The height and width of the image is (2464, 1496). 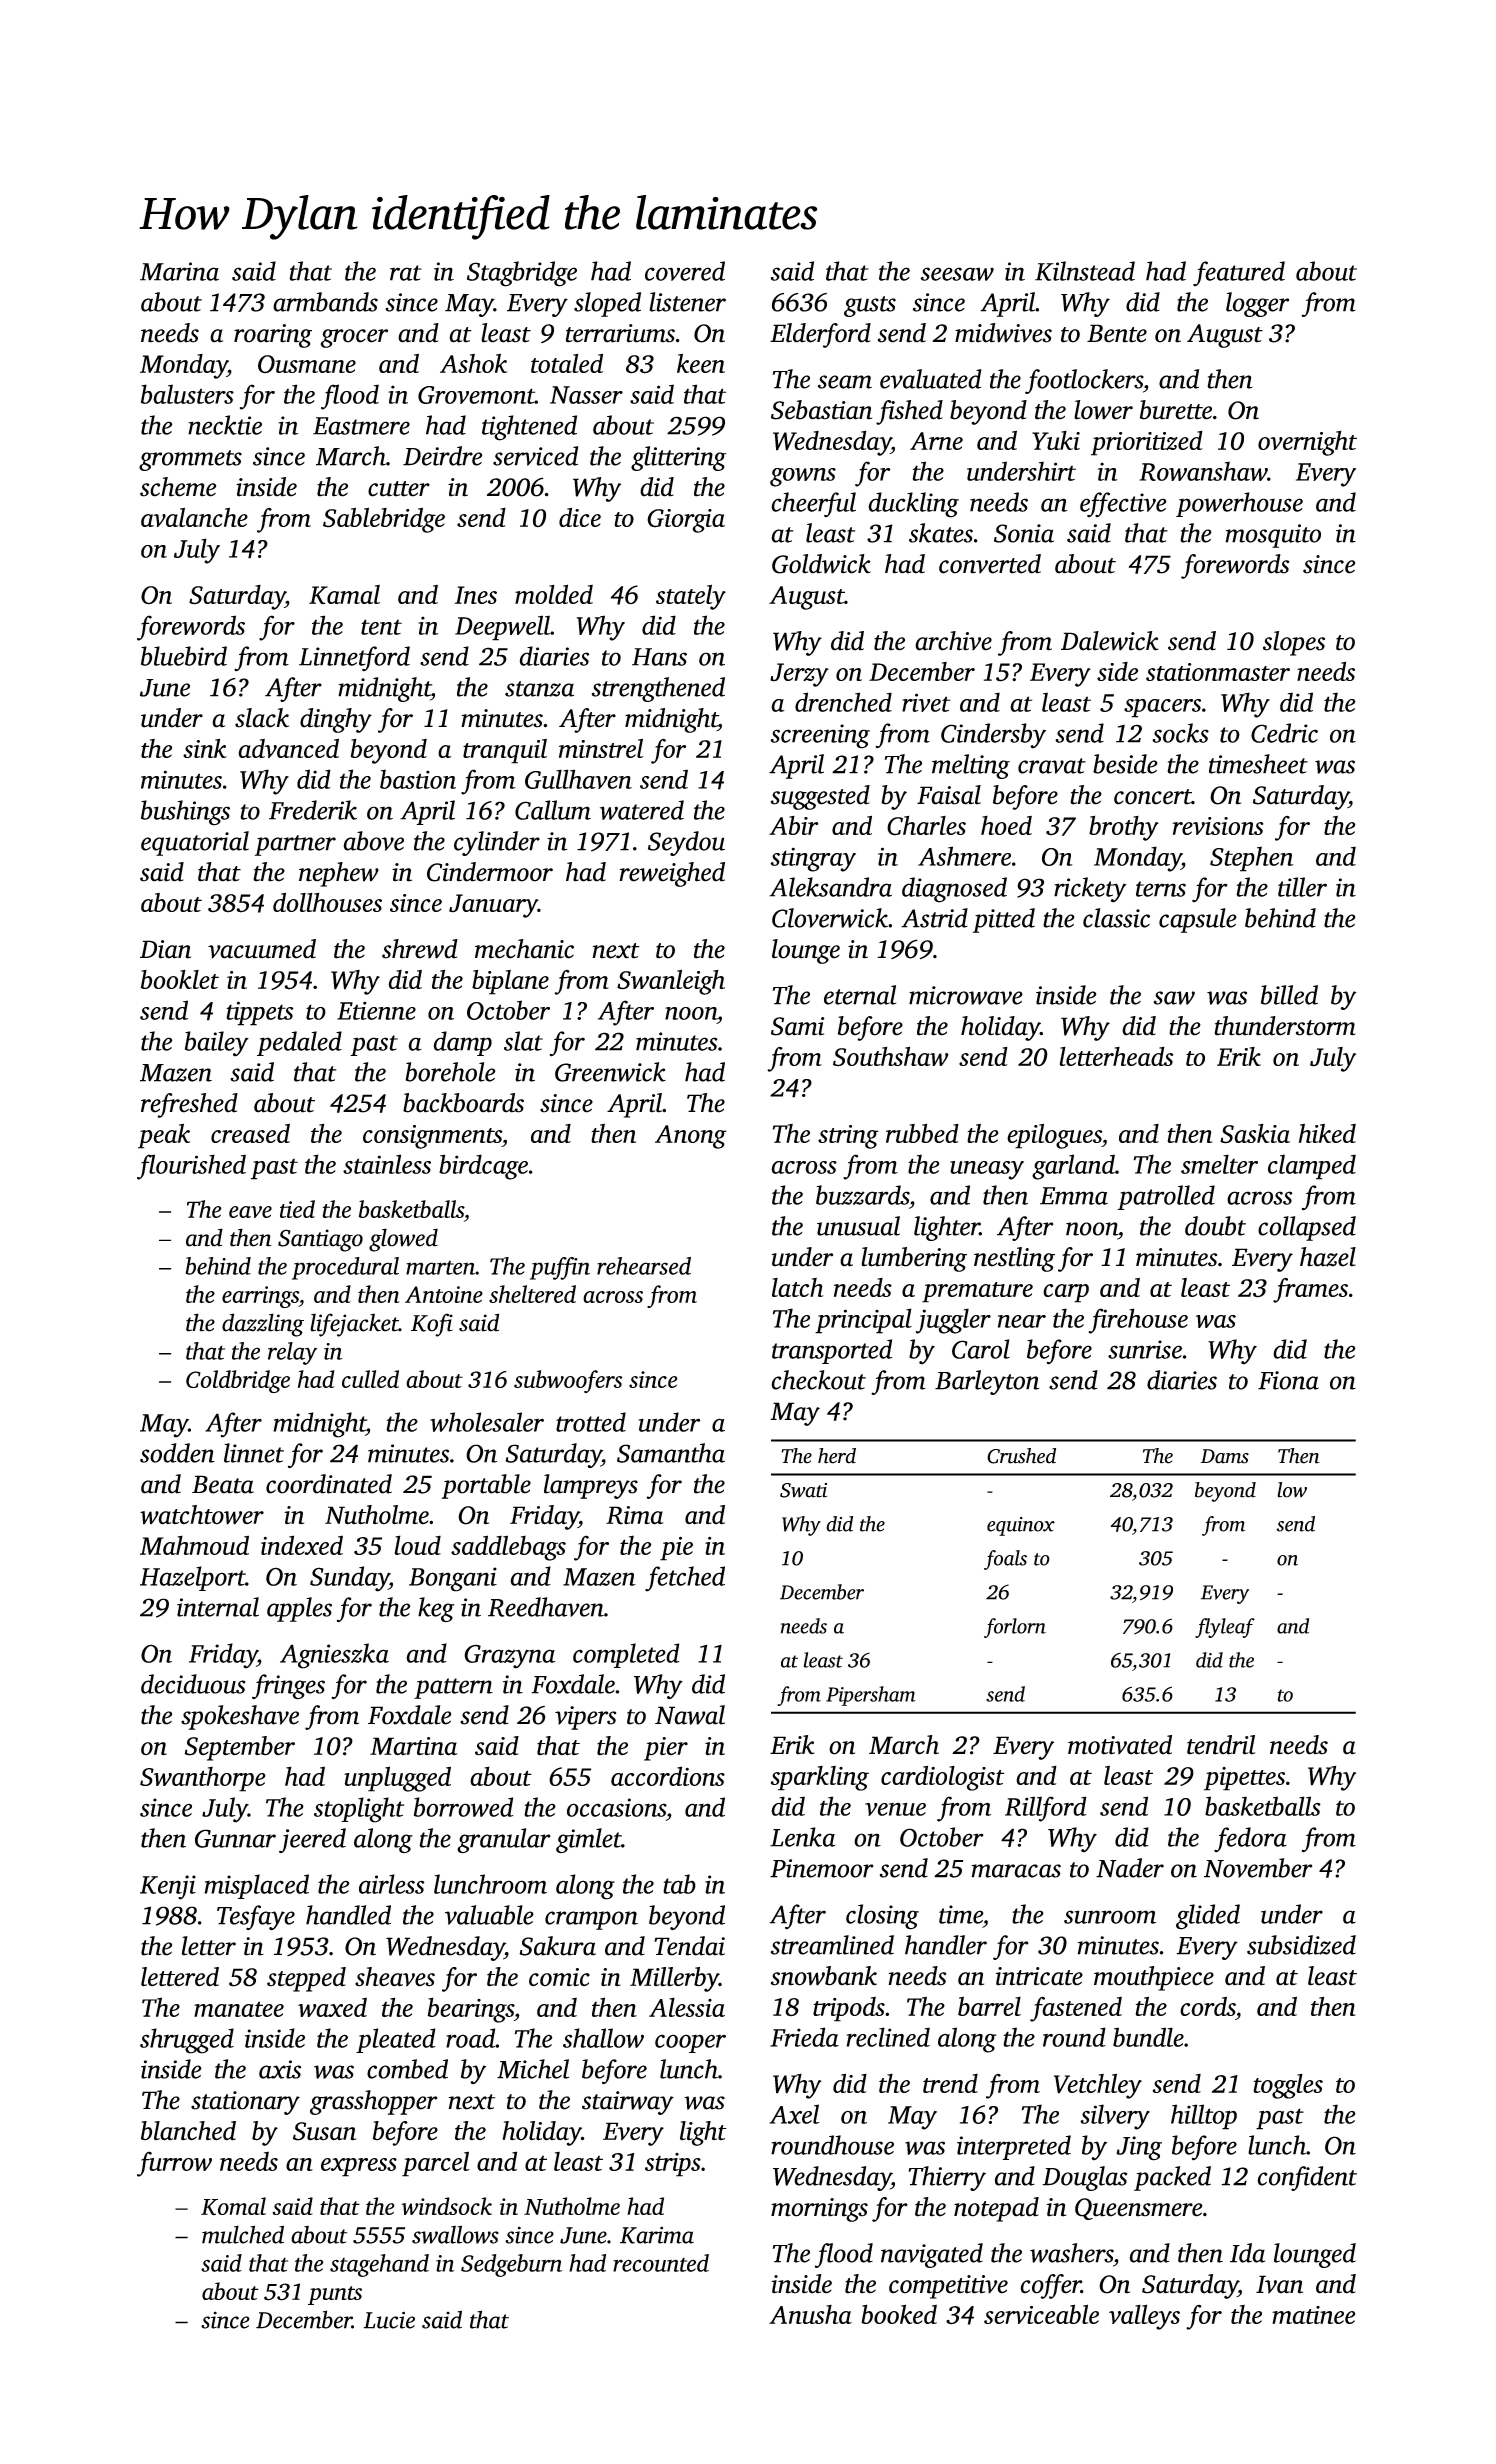 What do you see at coordinates (1225, 1456) in the image?
I see `Dams` at bounding box center [1225, 1456].
